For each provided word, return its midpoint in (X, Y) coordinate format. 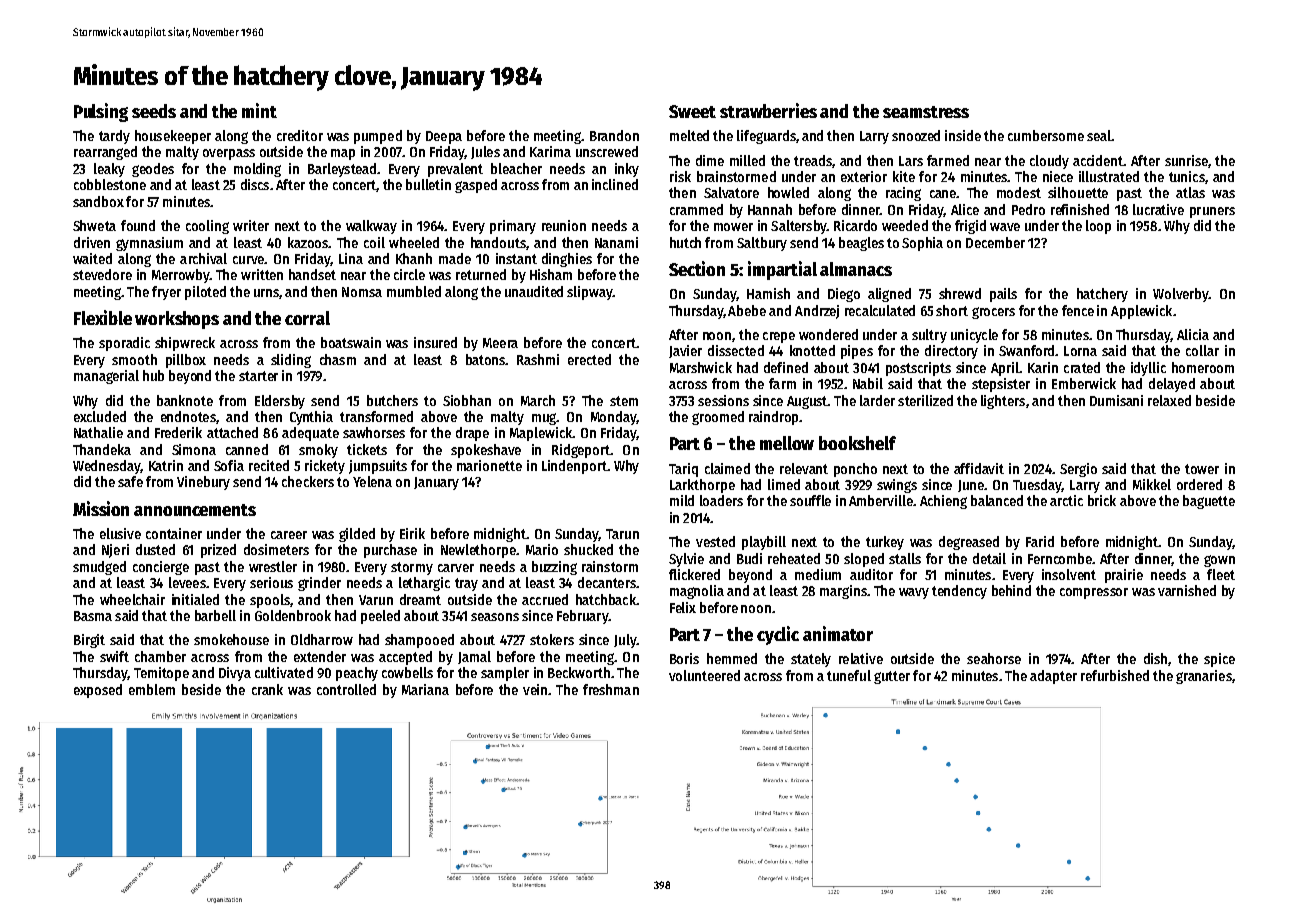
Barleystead (342, 170)
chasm (338, 359)
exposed (98, 691)
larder (877, 400)
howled (788, 192)
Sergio (1078, 470)
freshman (611, 689)
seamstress (926, 112)
